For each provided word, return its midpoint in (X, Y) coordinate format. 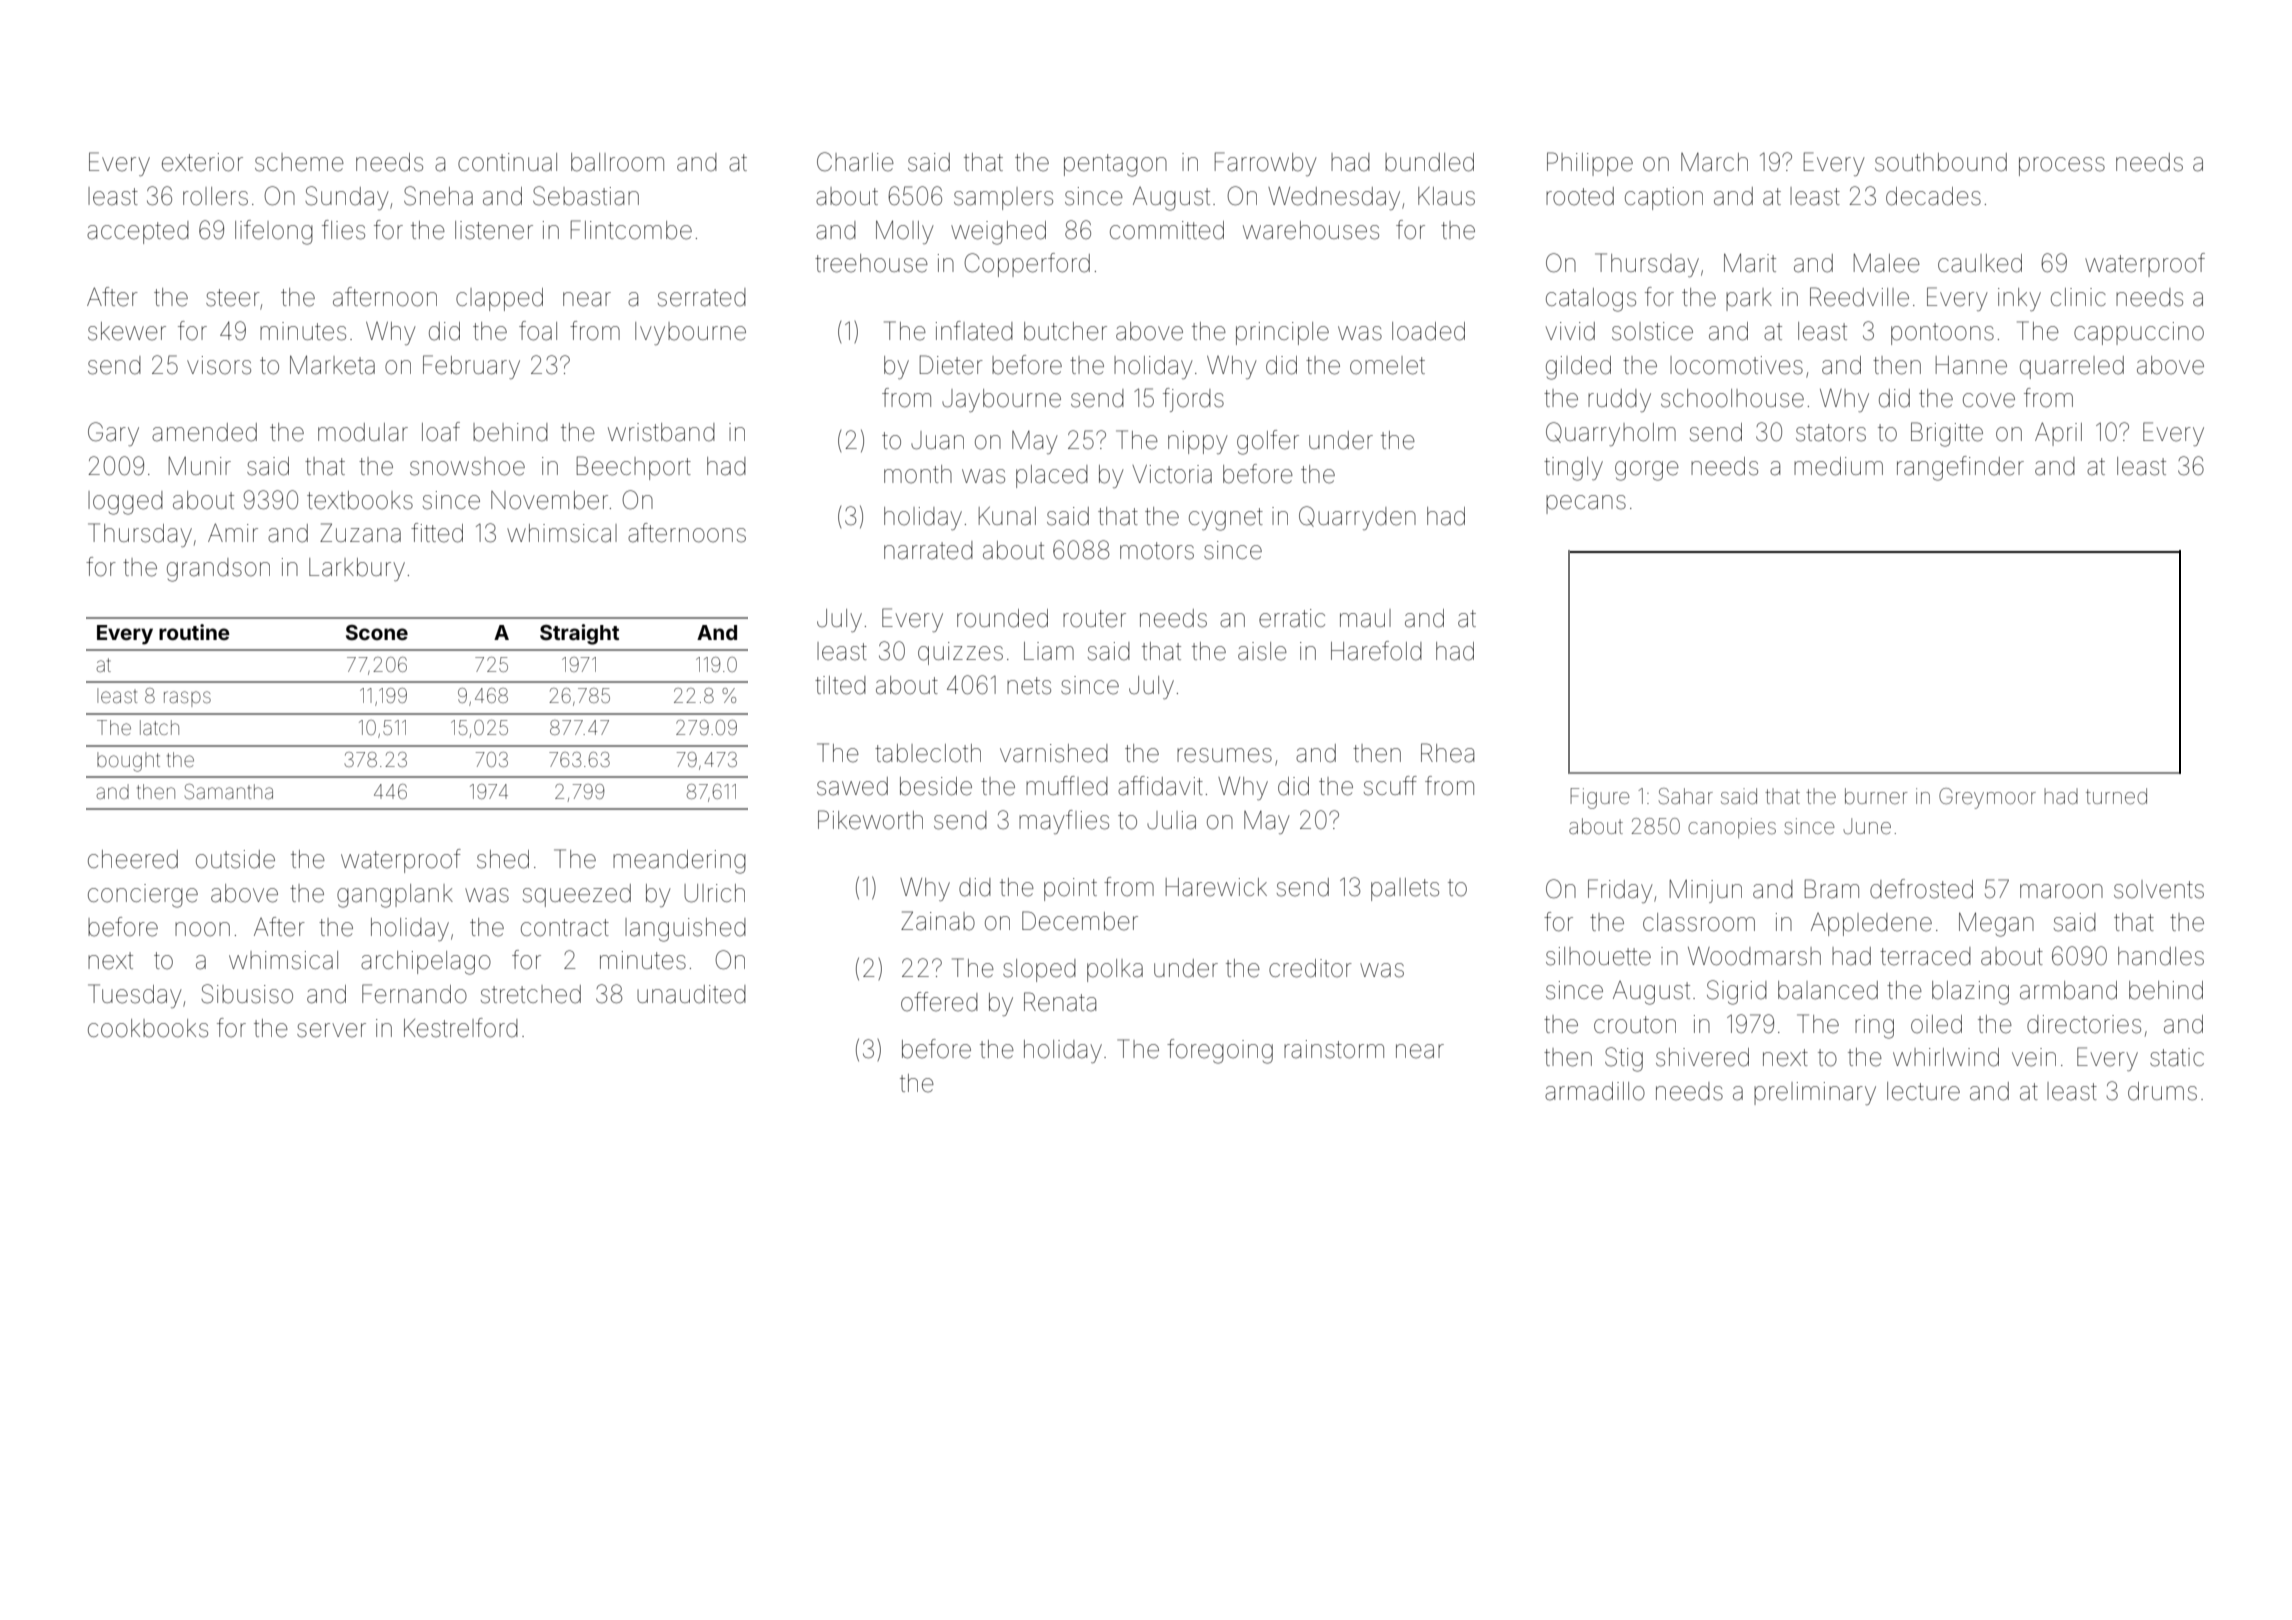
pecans (1586, 504)
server (331, 1030)
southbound (1941, 162)
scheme (299, 162)
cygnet (1226, 519)
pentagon (1115, 165)
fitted (437, 533)
